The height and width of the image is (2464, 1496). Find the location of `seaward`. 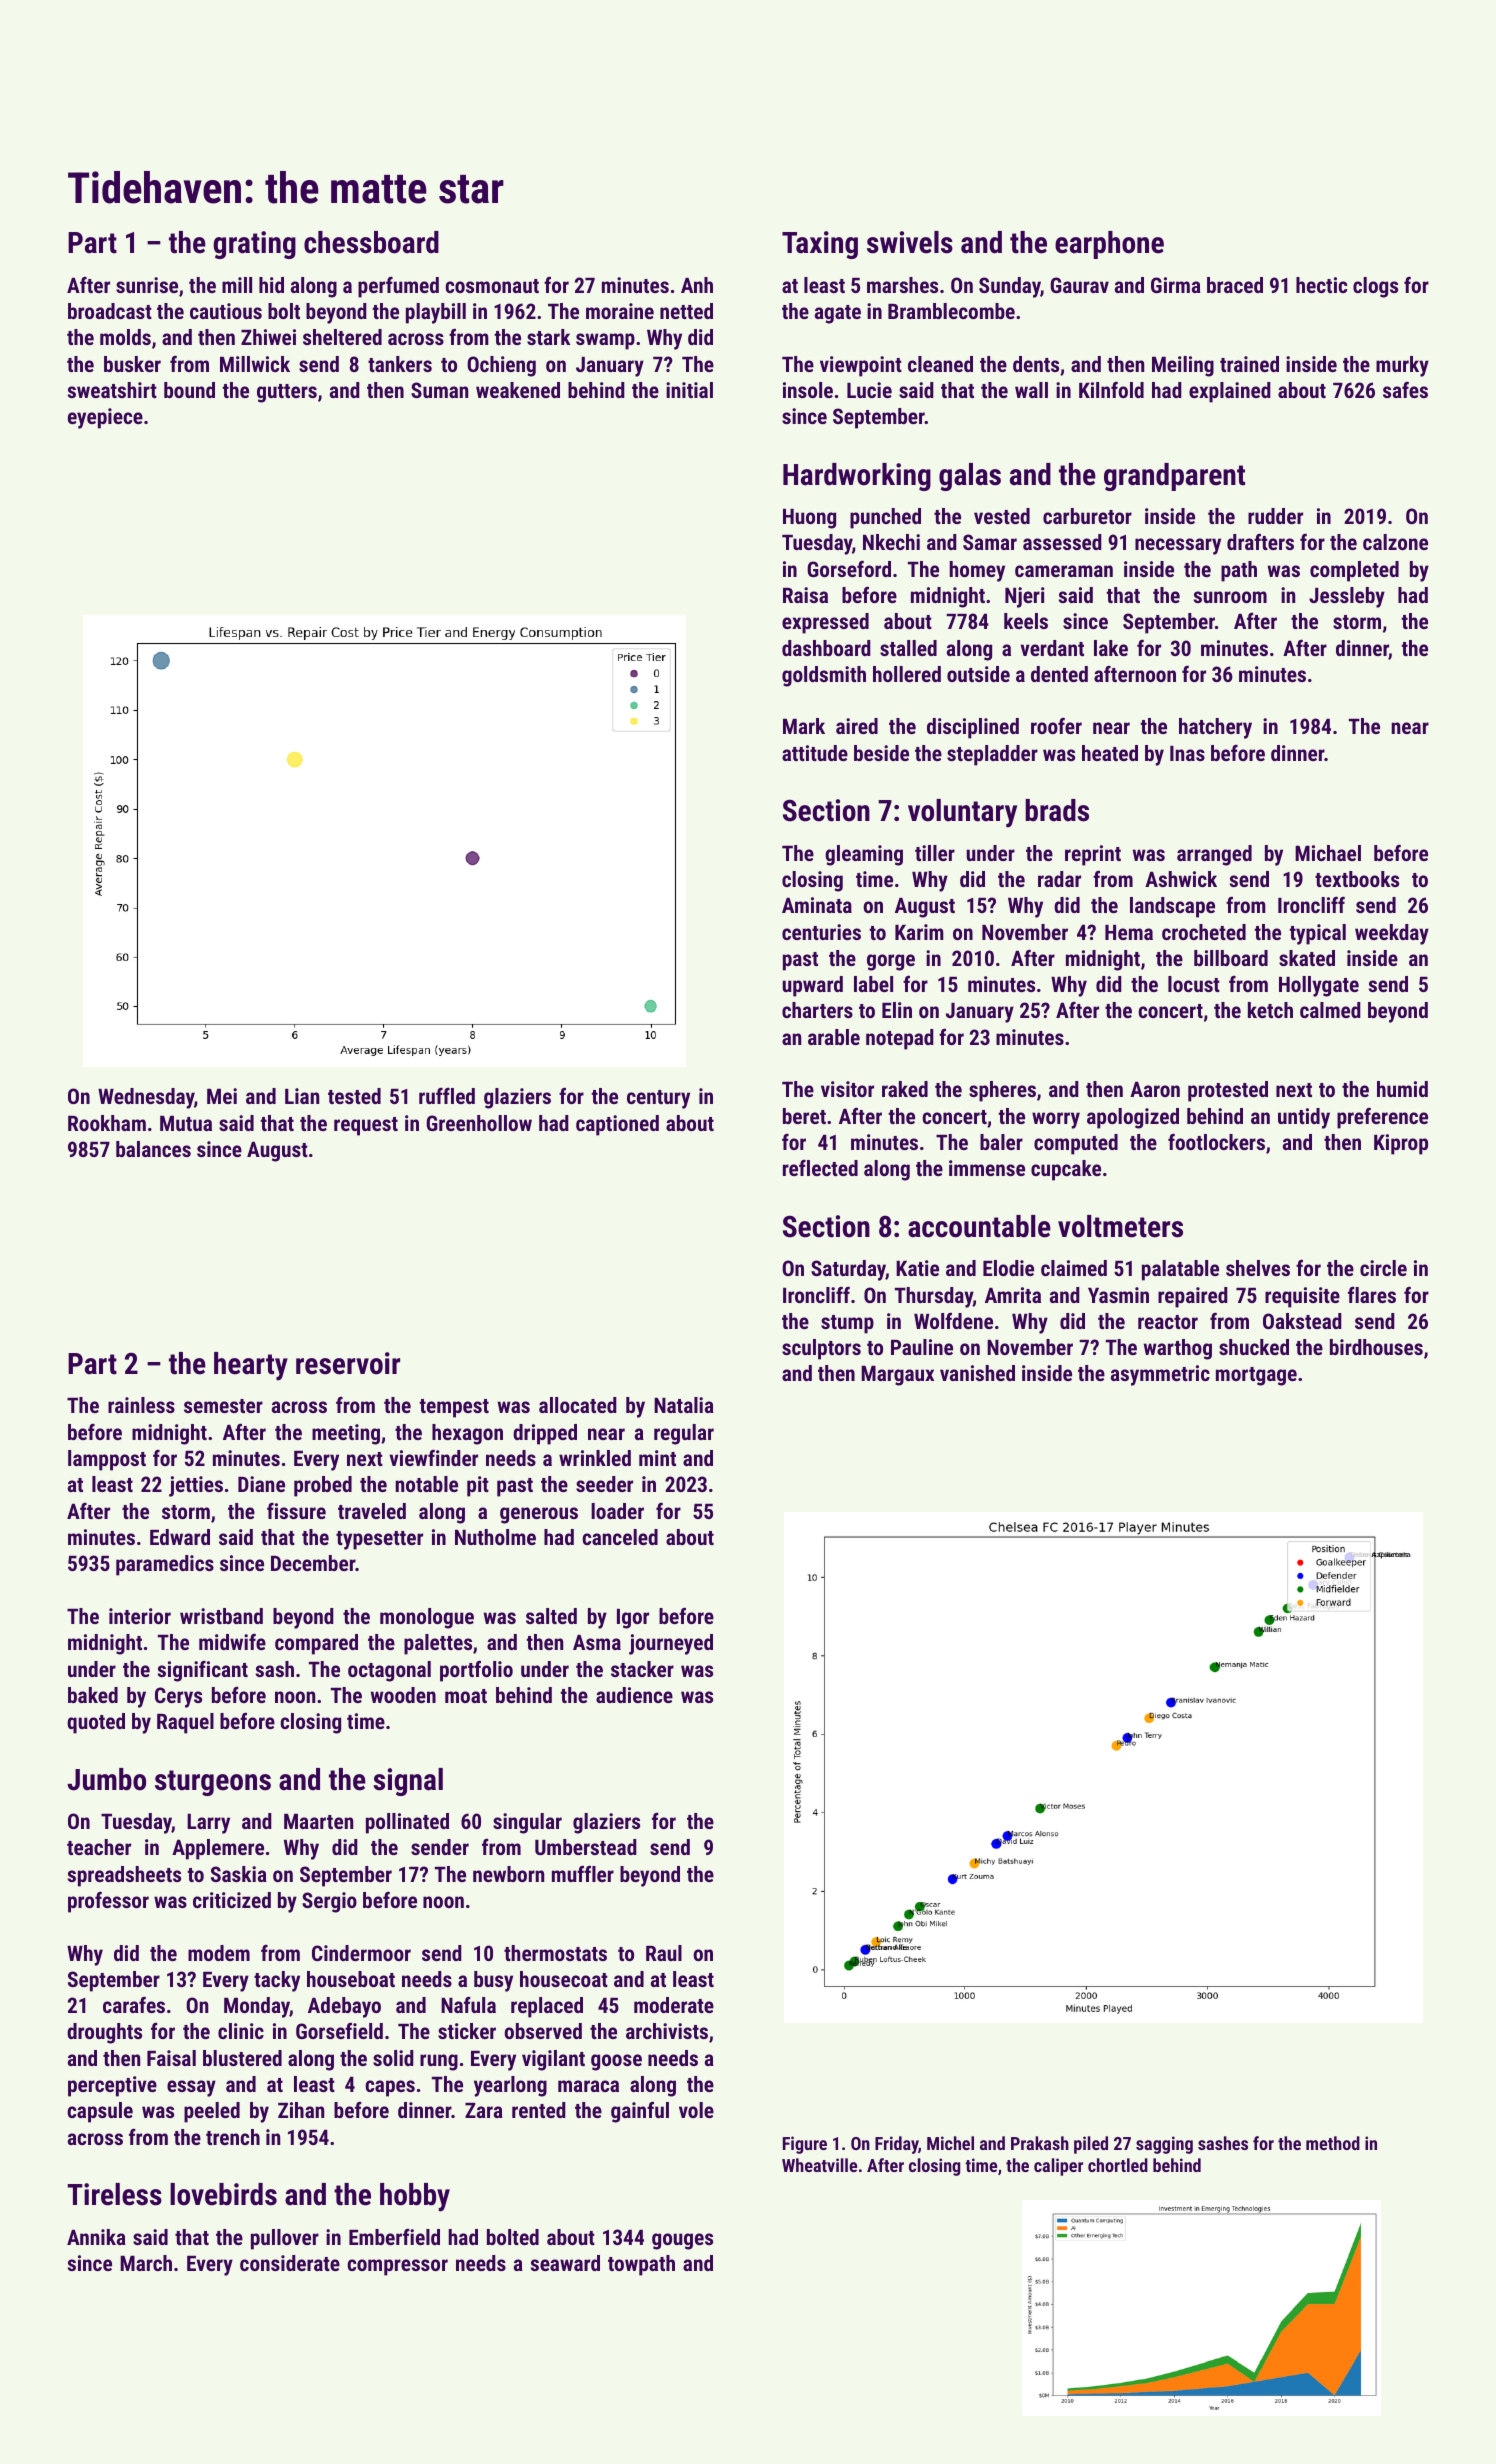

seaward is located at coordinates (565, 2263).
